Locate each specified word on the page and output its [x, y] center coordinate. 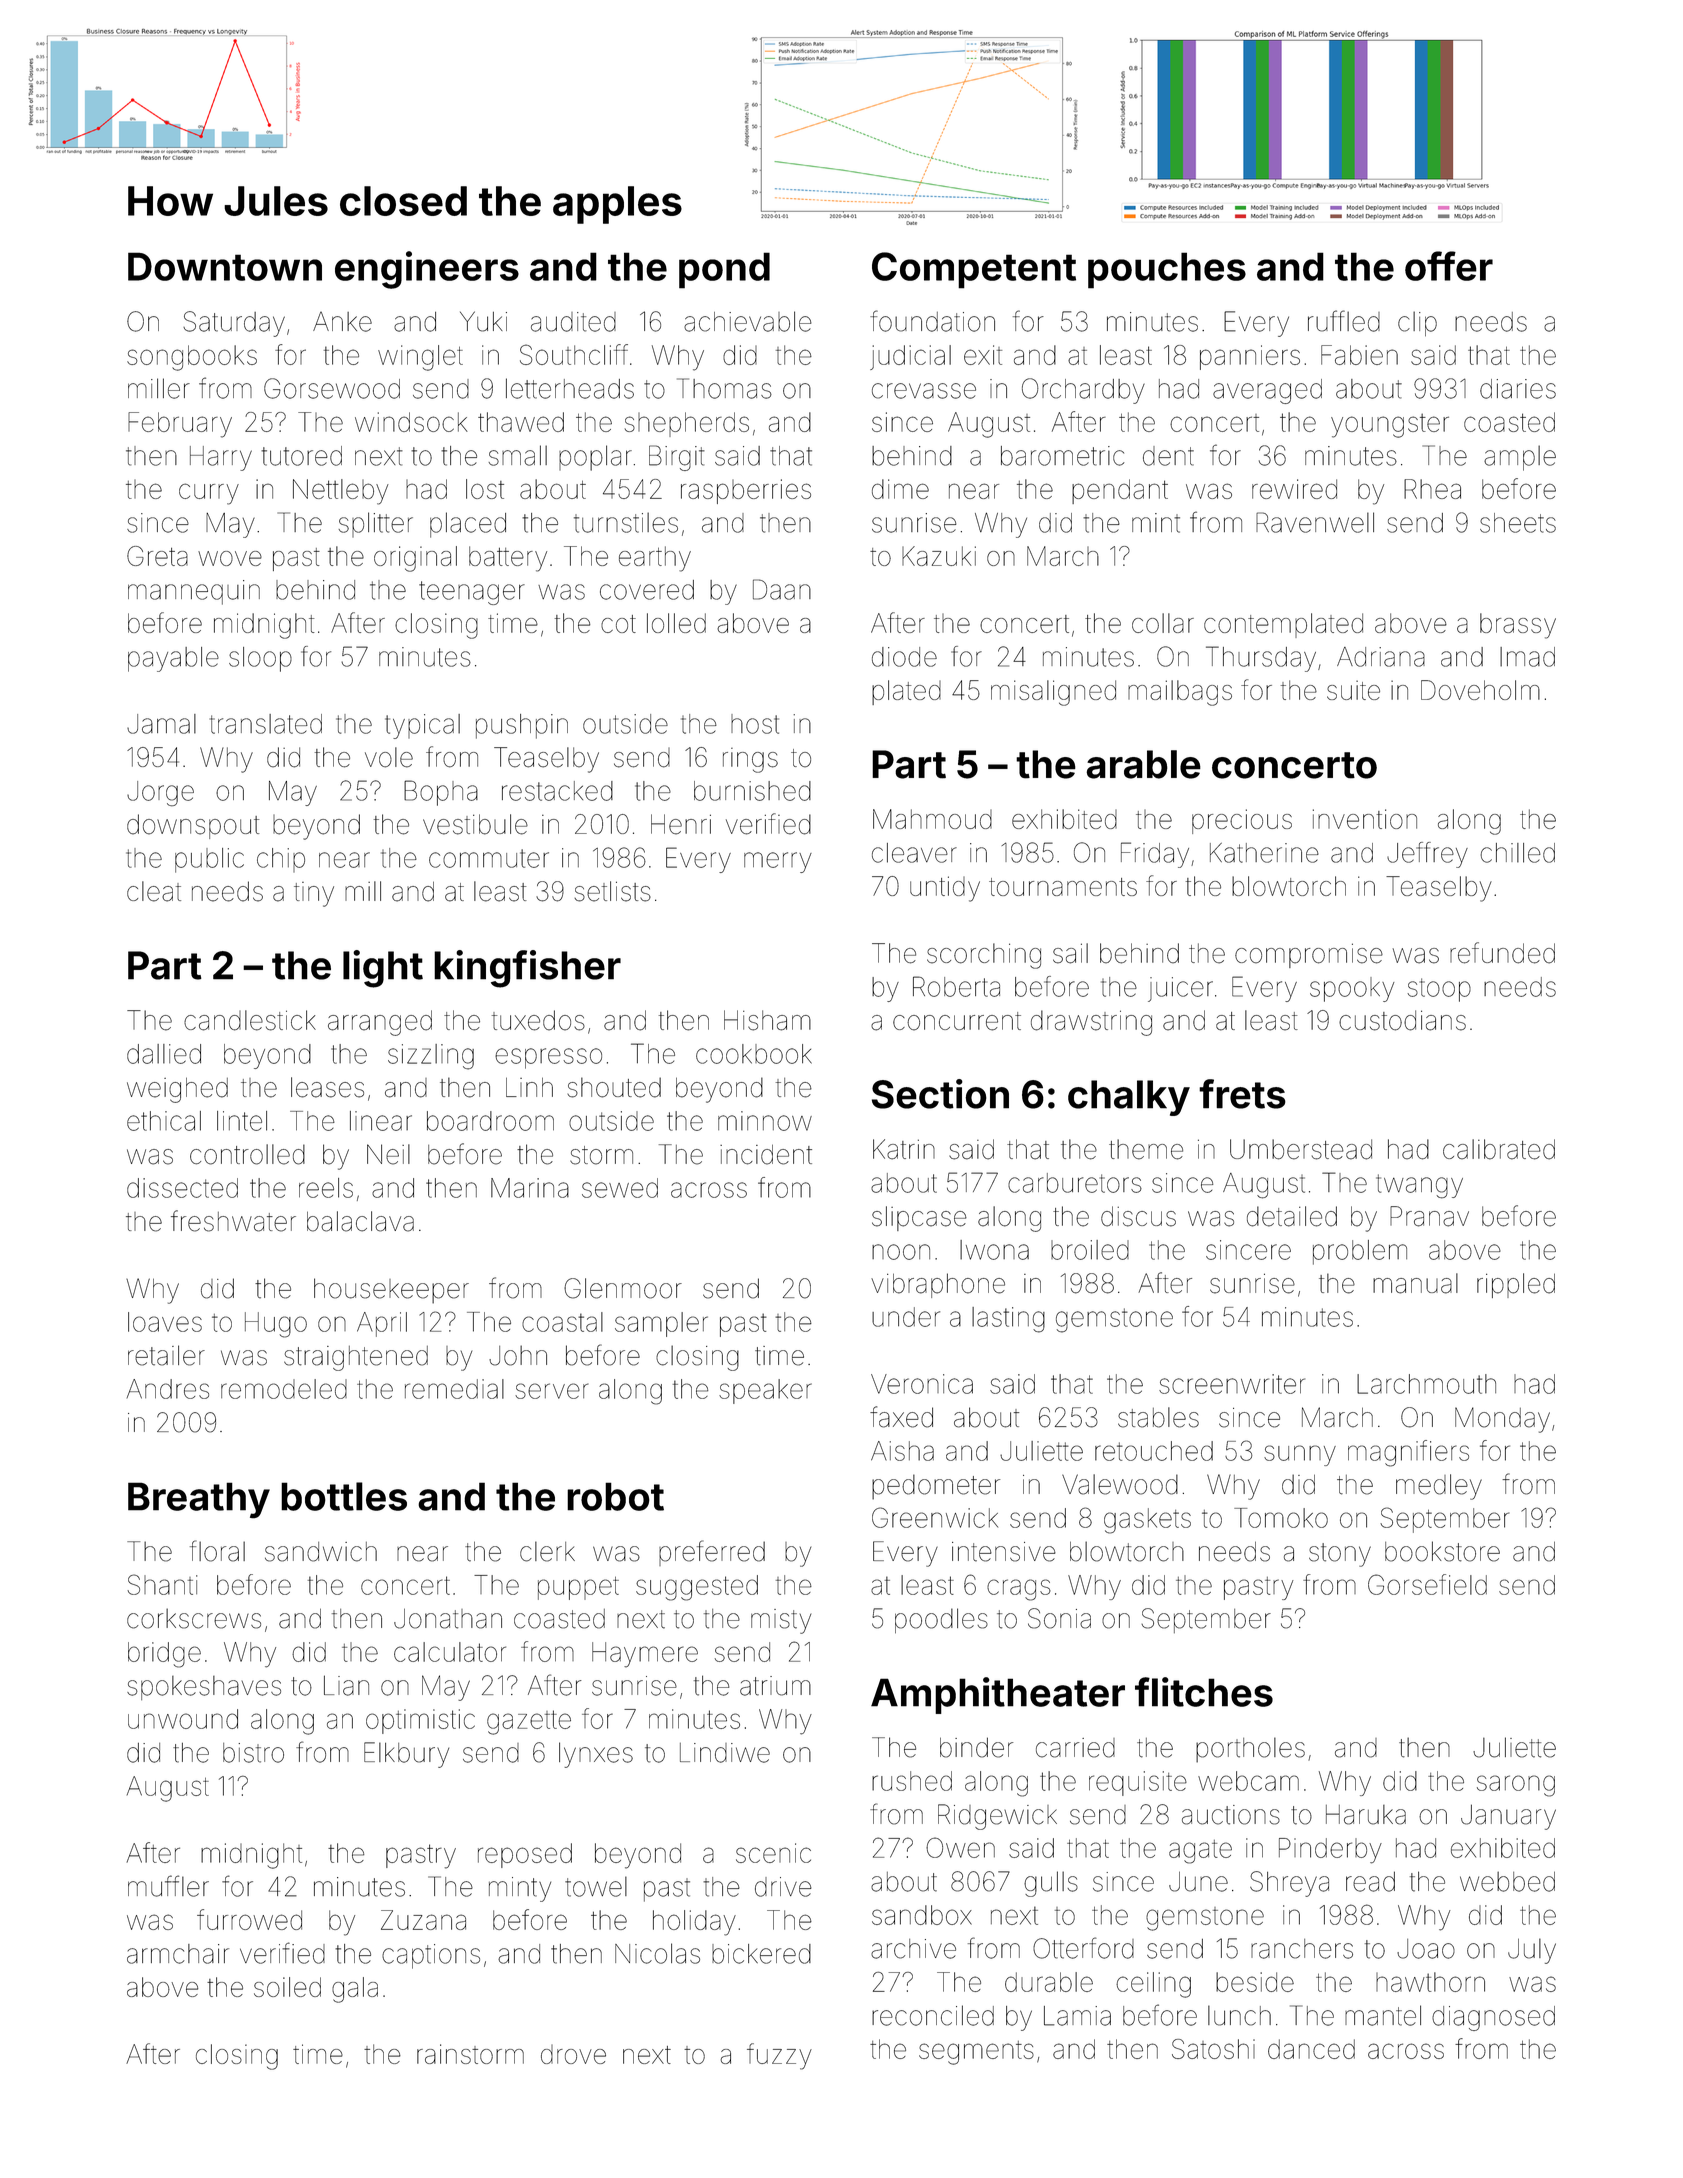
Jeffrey [1427, 855]
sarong [1516, 1786]
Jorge [160, 793]
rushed [912, 1781]
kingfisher [527, 969]
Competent [974, 270]
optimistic [420, 1721]
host [755, 724]
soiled [287, 1987]
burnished [752, 791]
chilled [1517, 853]
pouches [1167, 270]
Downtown [225, 266]
